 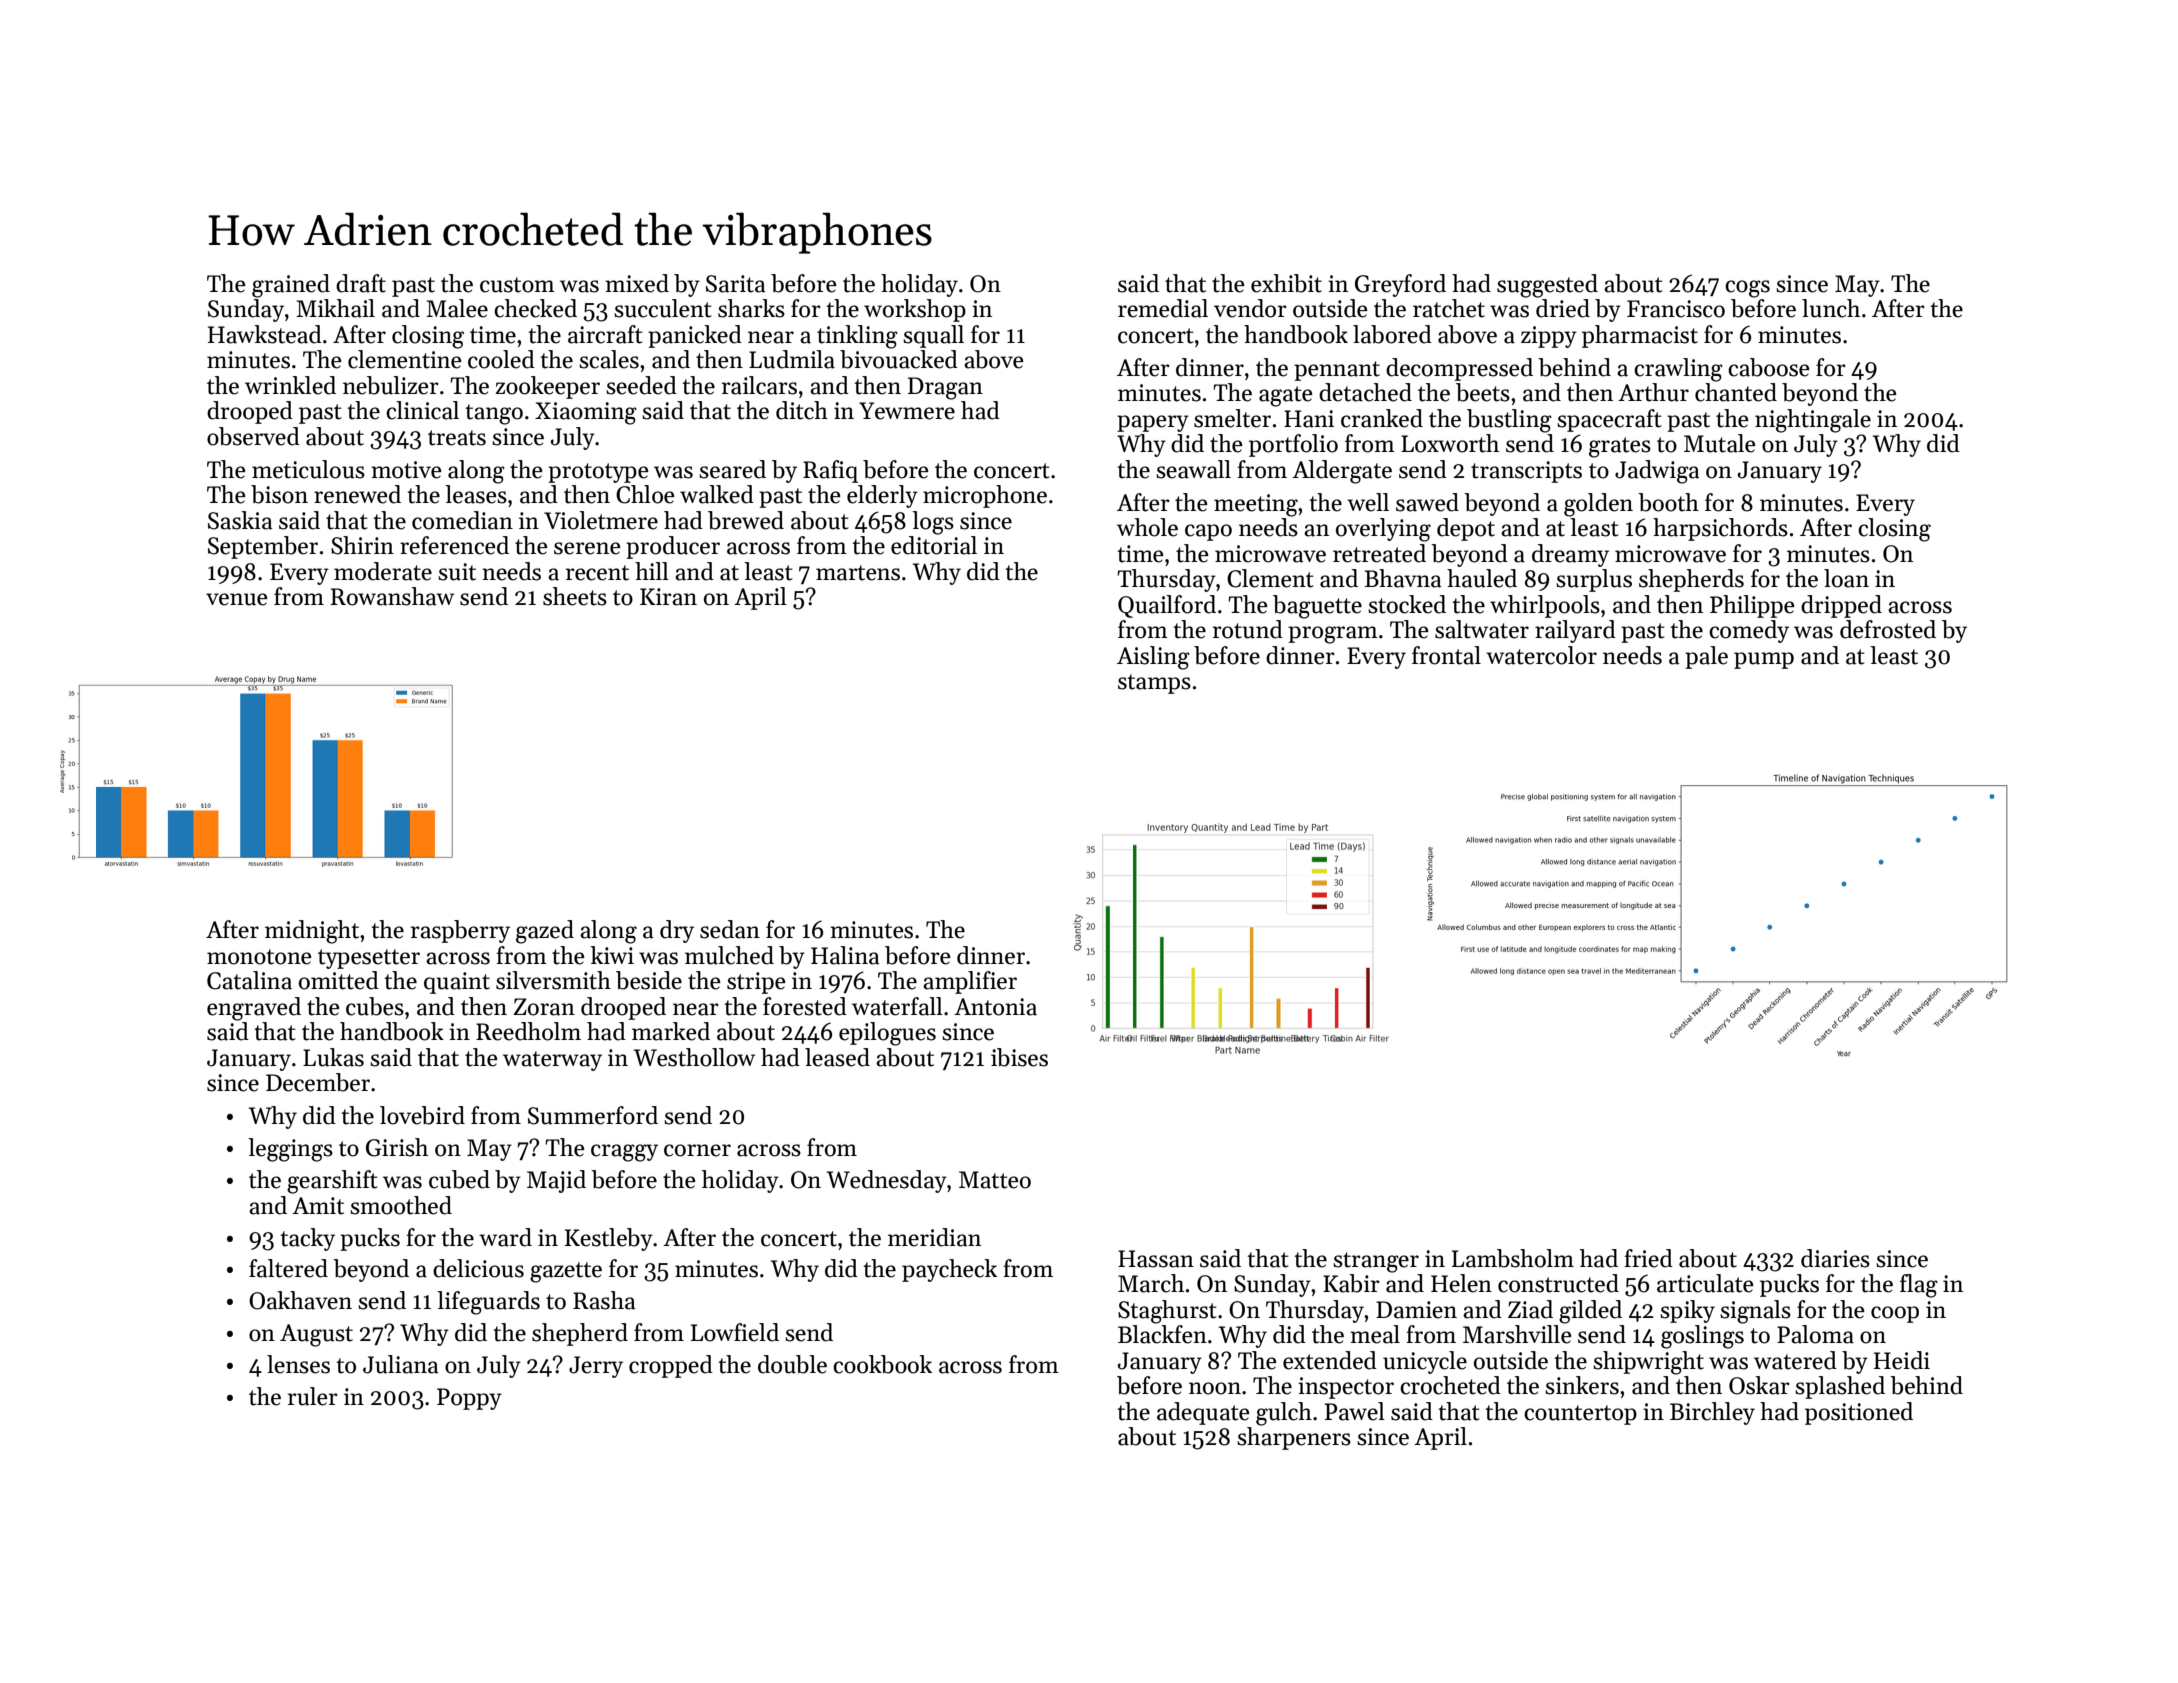 What do you see at coordinates (858, 573) in the screenshot?
I see `martens` at bounding box center [858, 573].
